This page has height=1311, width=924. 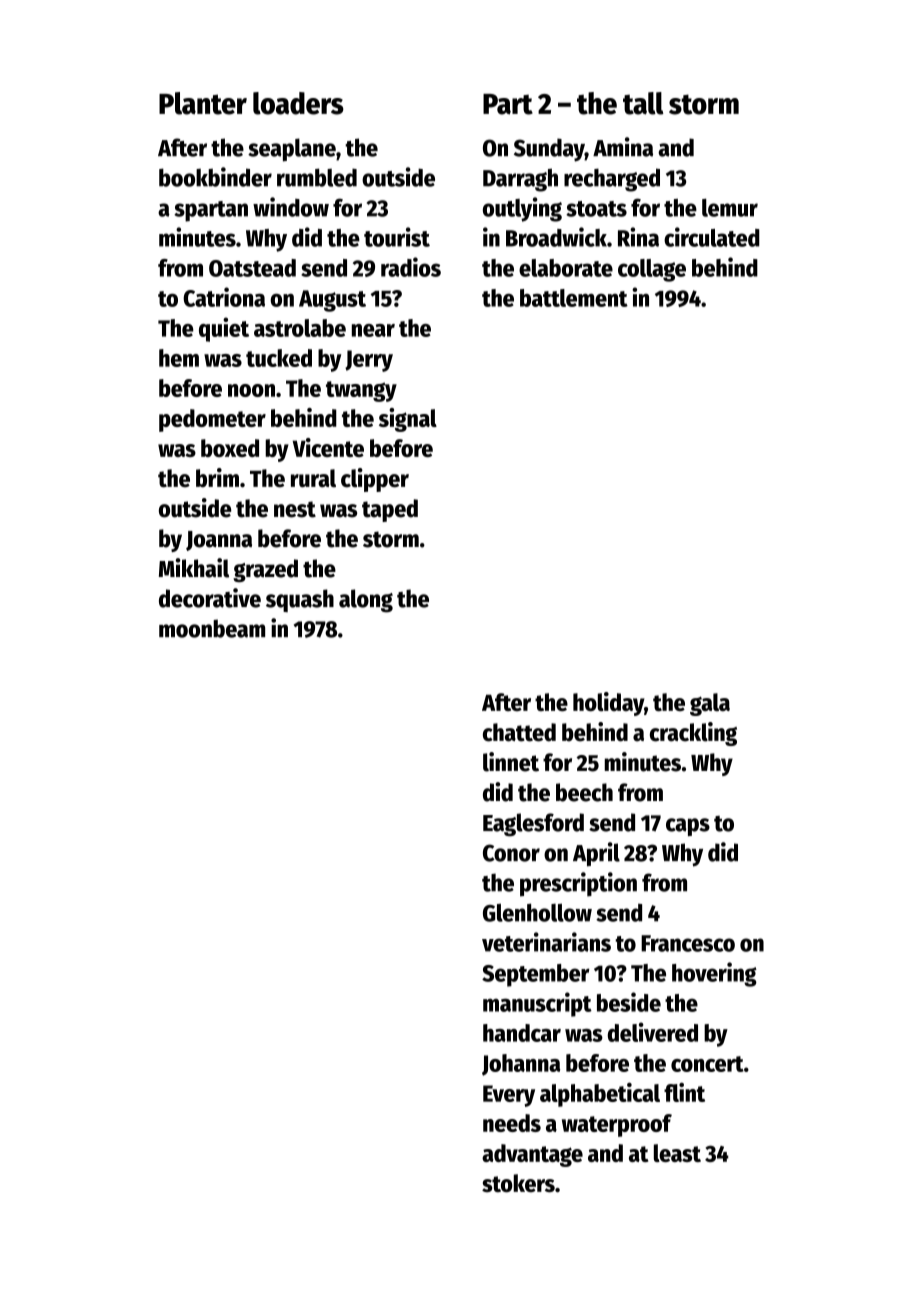 I want to click on moonbeam, so click(x=212, y=628).
